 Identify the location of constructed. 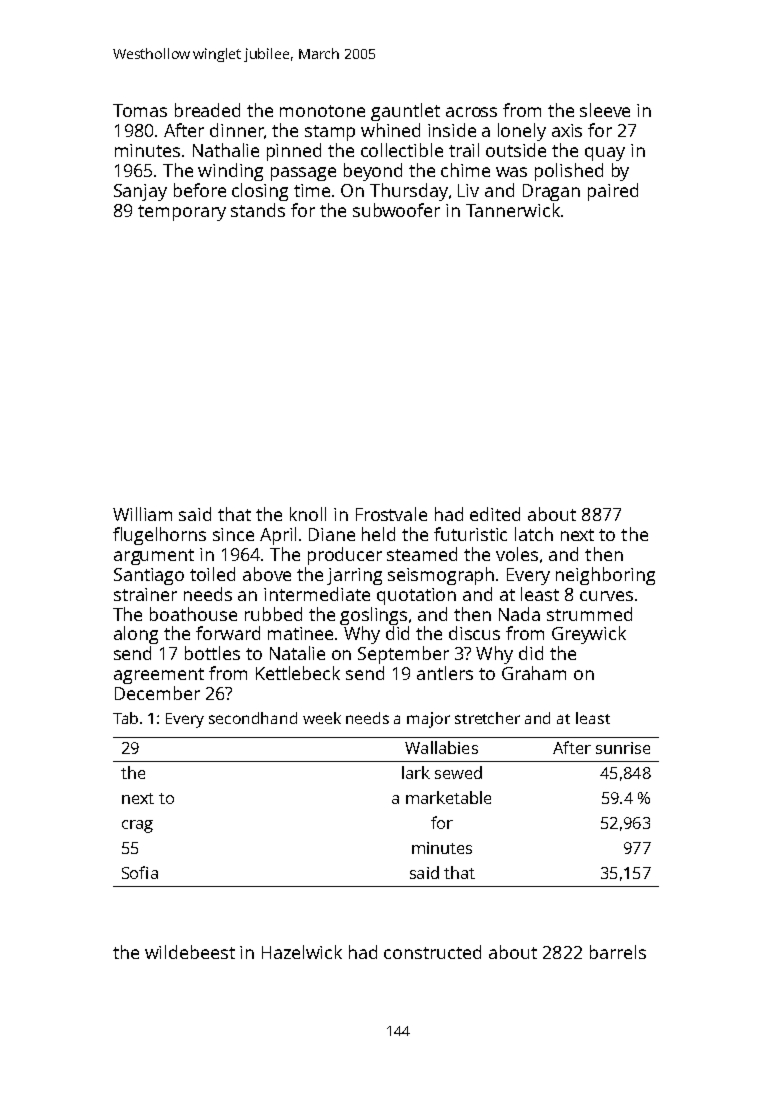
(432, 952).
